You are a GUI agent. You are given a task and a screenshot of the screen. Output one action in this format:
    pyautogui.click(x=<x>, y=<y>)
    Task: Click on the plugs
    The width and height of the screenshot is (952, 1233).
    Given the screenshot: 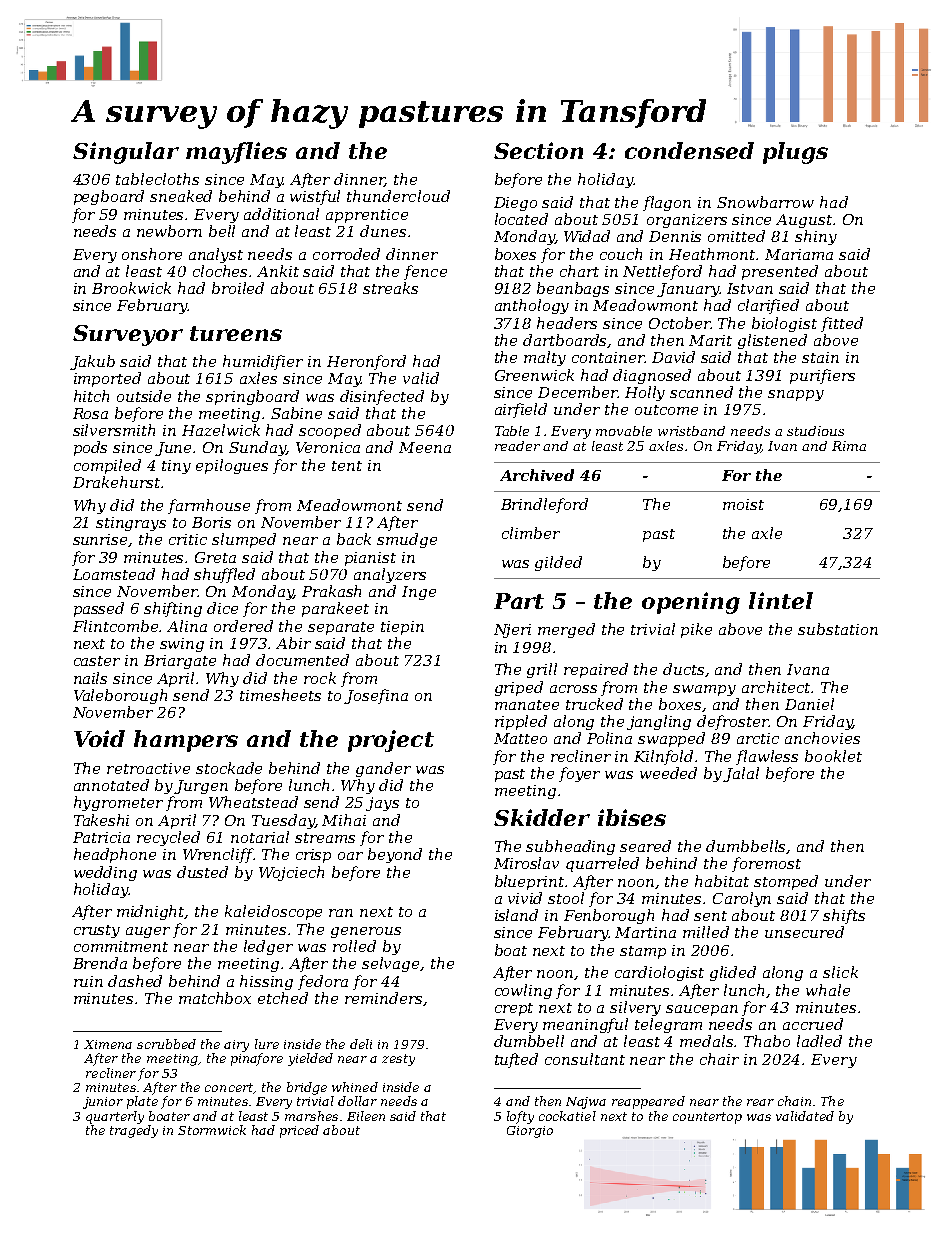 What is the action you would take?
    pyautogui.click(x=795, y=153)
